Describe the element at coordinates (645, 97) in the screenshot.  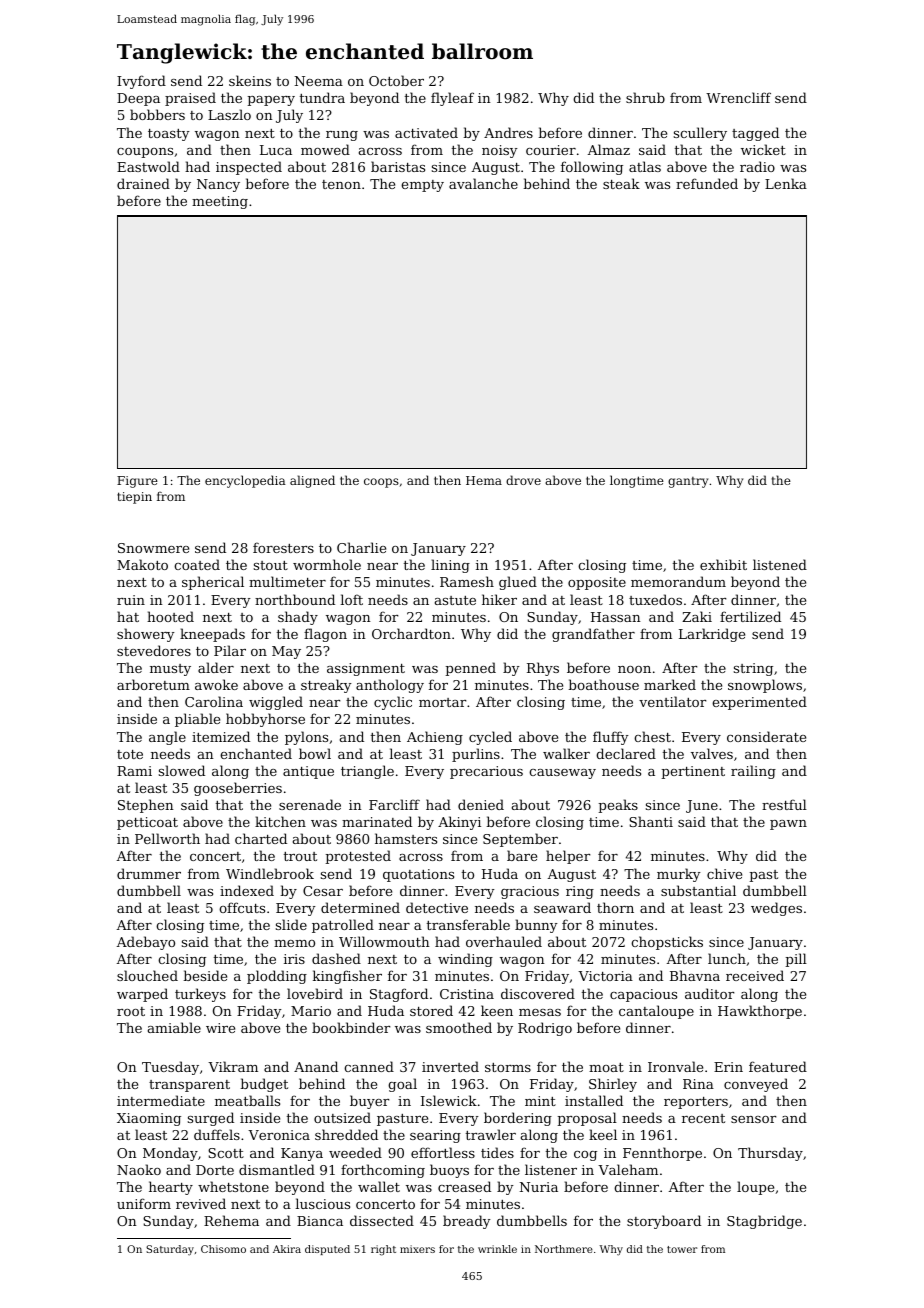
I see `shrub` at that location.
